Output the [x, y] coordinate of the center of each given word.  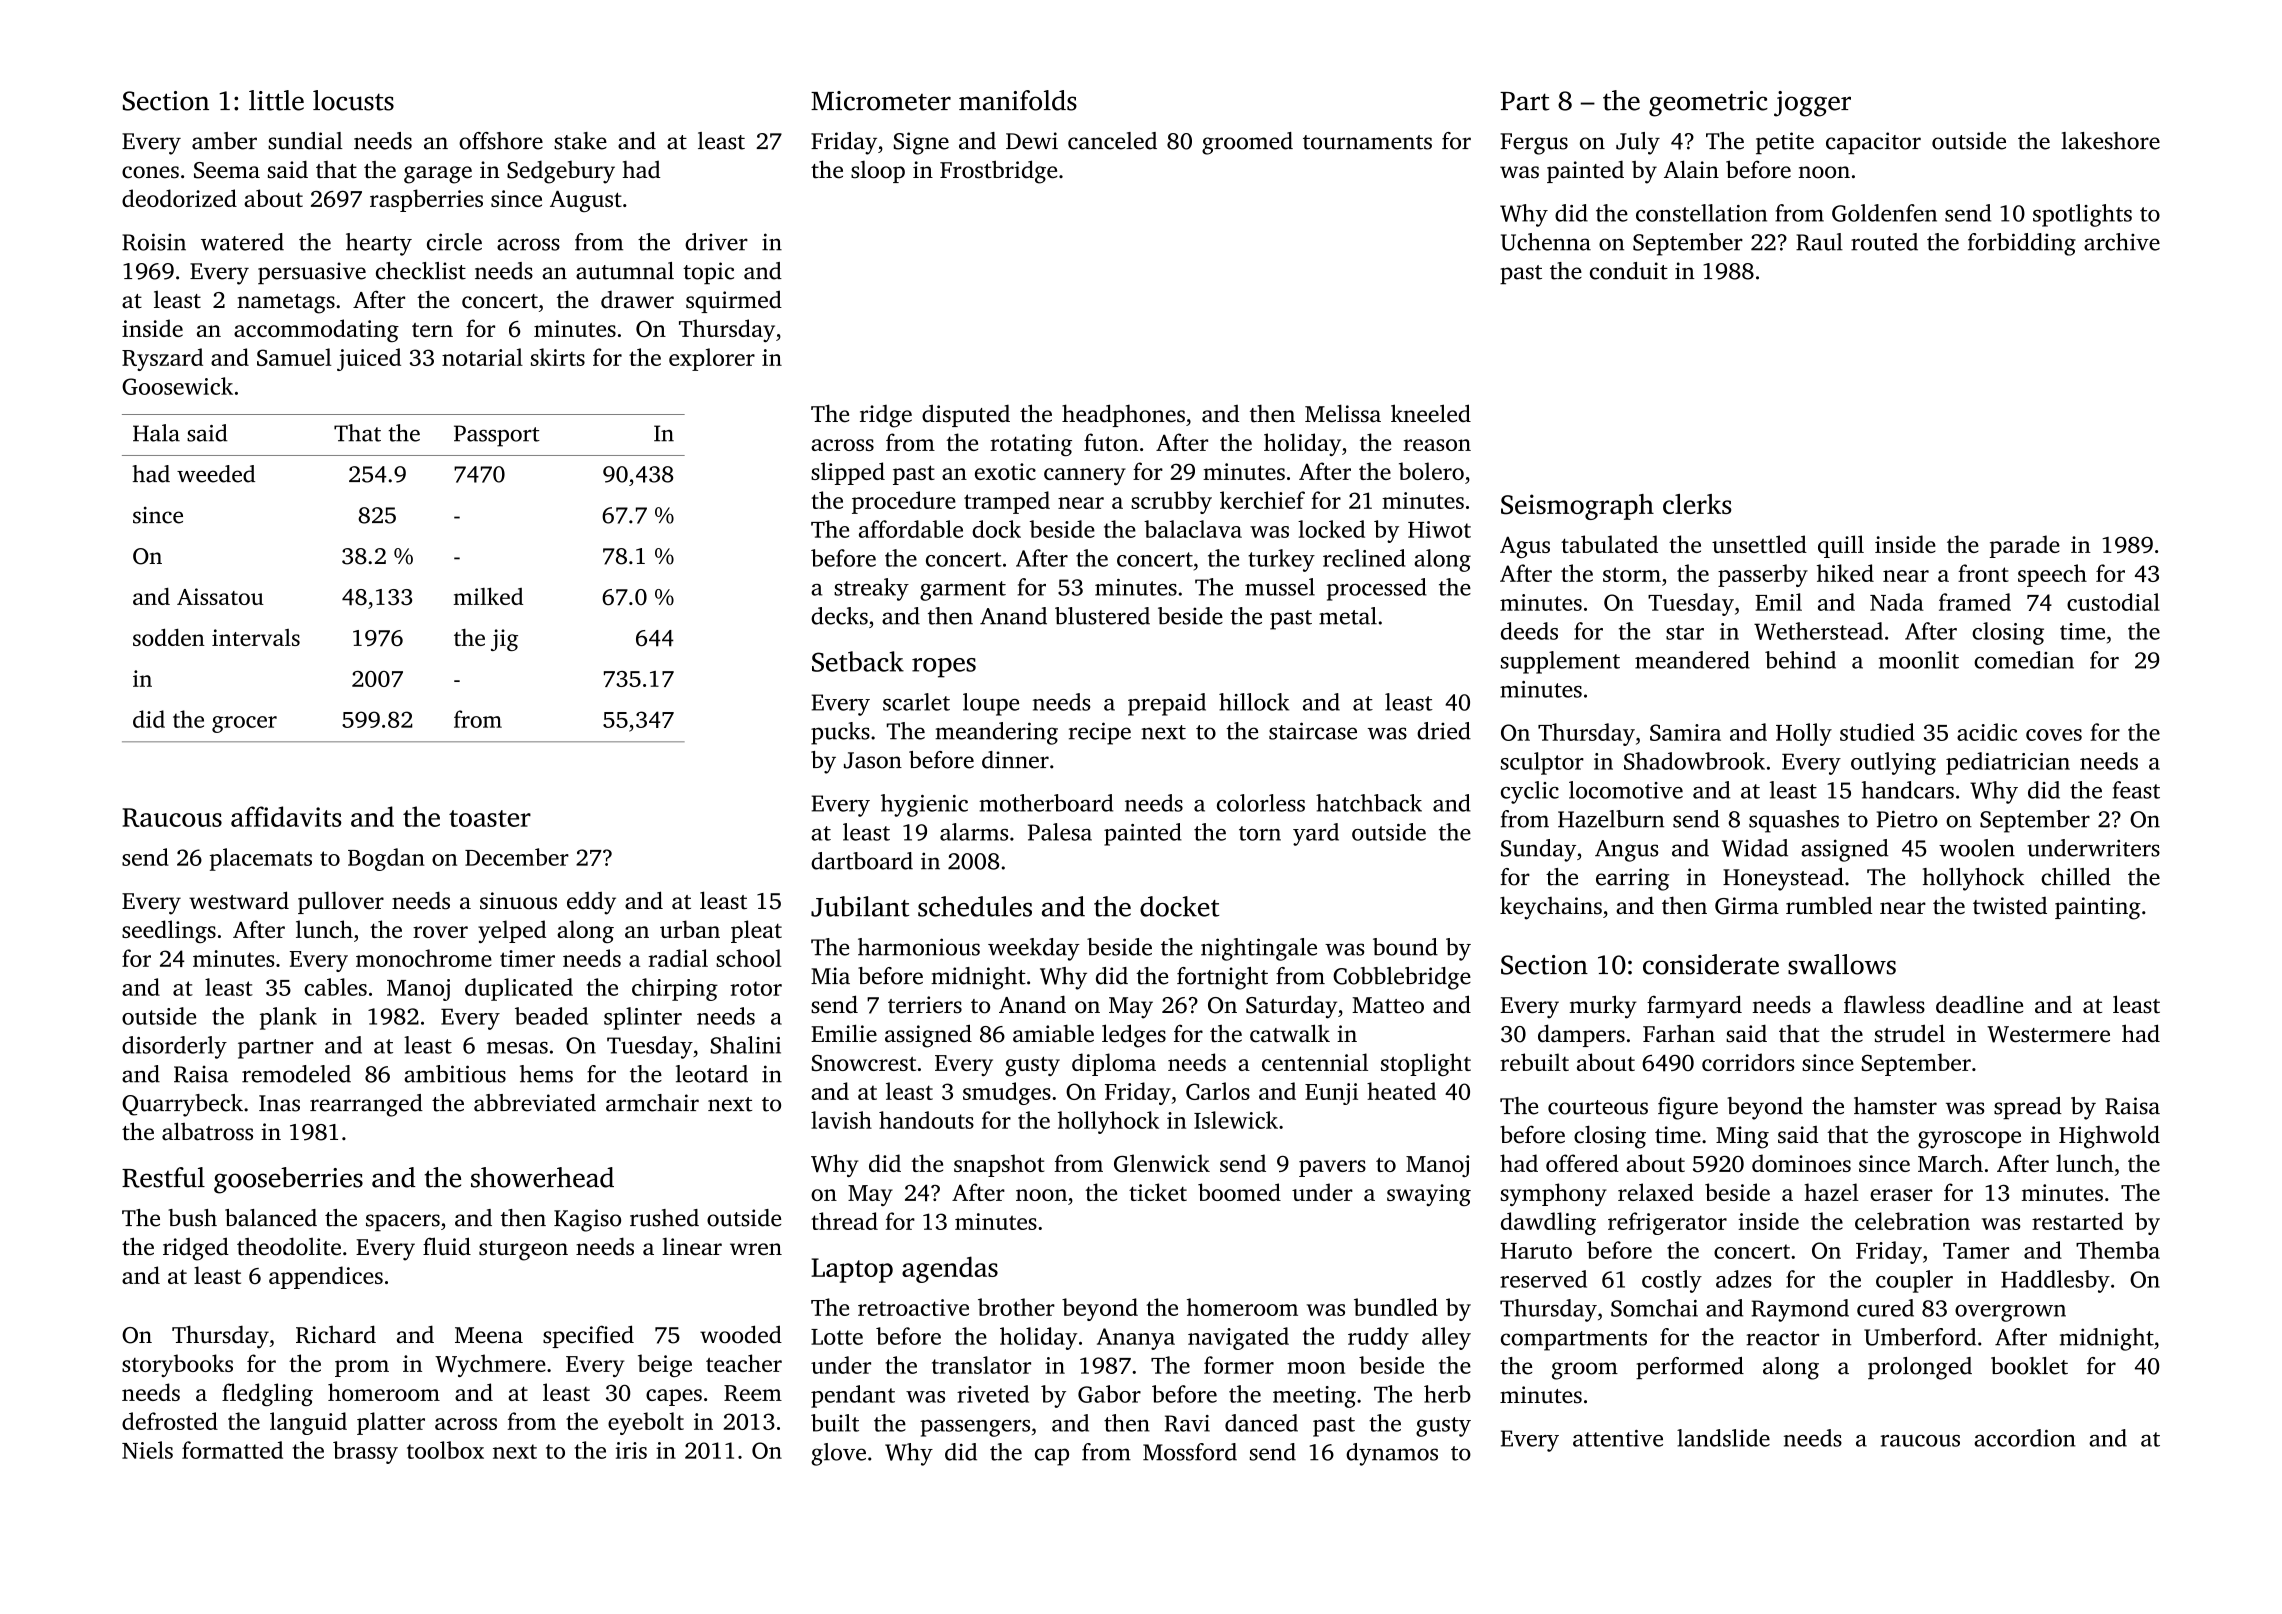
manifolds [1018, 100]
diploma [1114, 1064]
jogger [1812, 104]
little [276, 100]
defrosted [170, 1421]
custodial [2113, 602]
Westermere [2048, 1034]
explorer [712, 359]
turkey [1281, 560]
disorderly [174, 1047]
